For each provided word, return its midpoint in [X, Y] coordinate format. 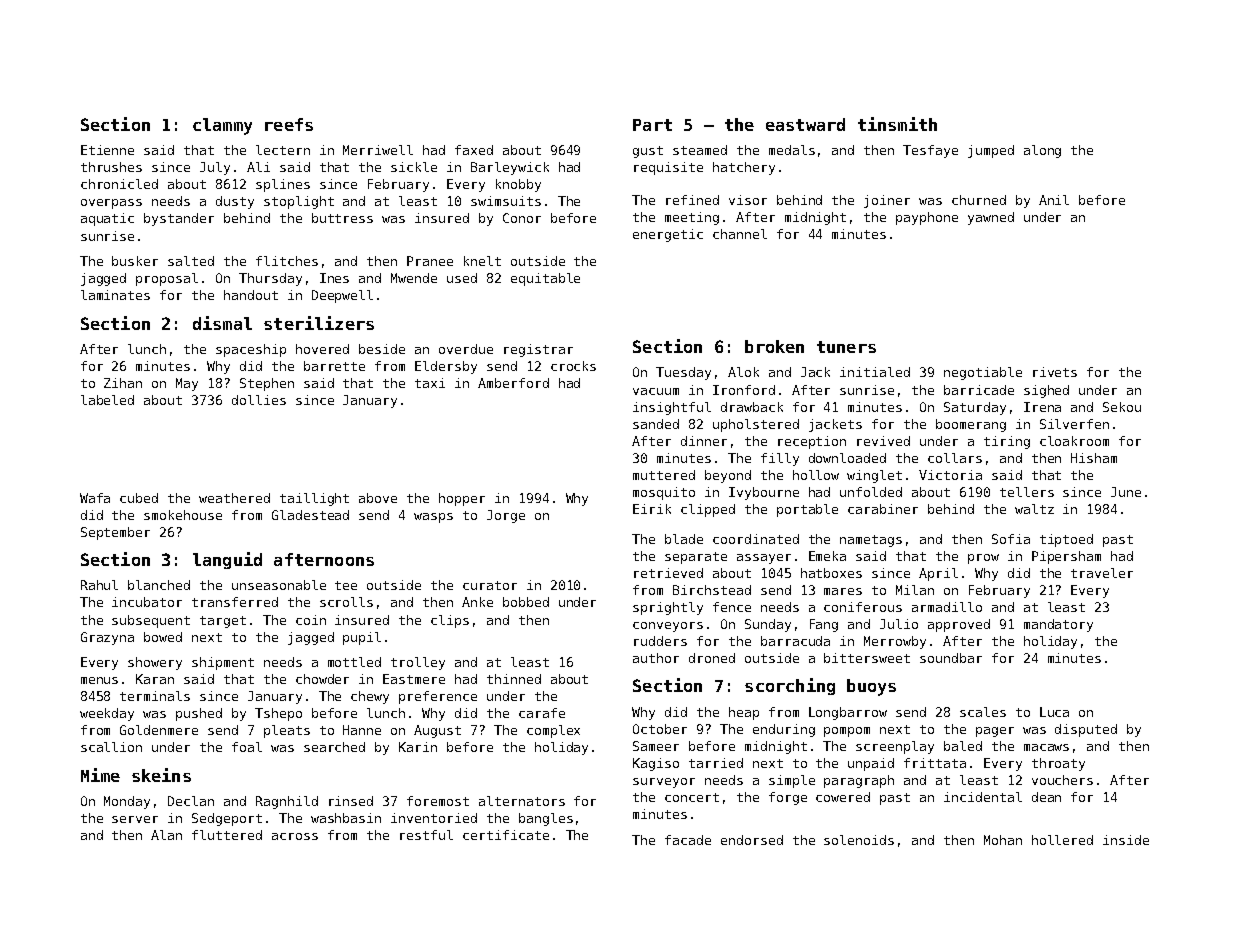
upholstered [756, 425]
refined [692, 200]
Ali [258, 167]
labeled [107, 400]
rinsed [351, 801]
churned [979, 200]
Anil [1054, 200]
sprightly [668, 608]
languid [227, 560]
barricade [979, 390]
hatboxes [831, 573]
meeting [692, 218]
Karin [418, 747]
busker [135, 261]
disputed [1086, 730]
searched [334, 747]
